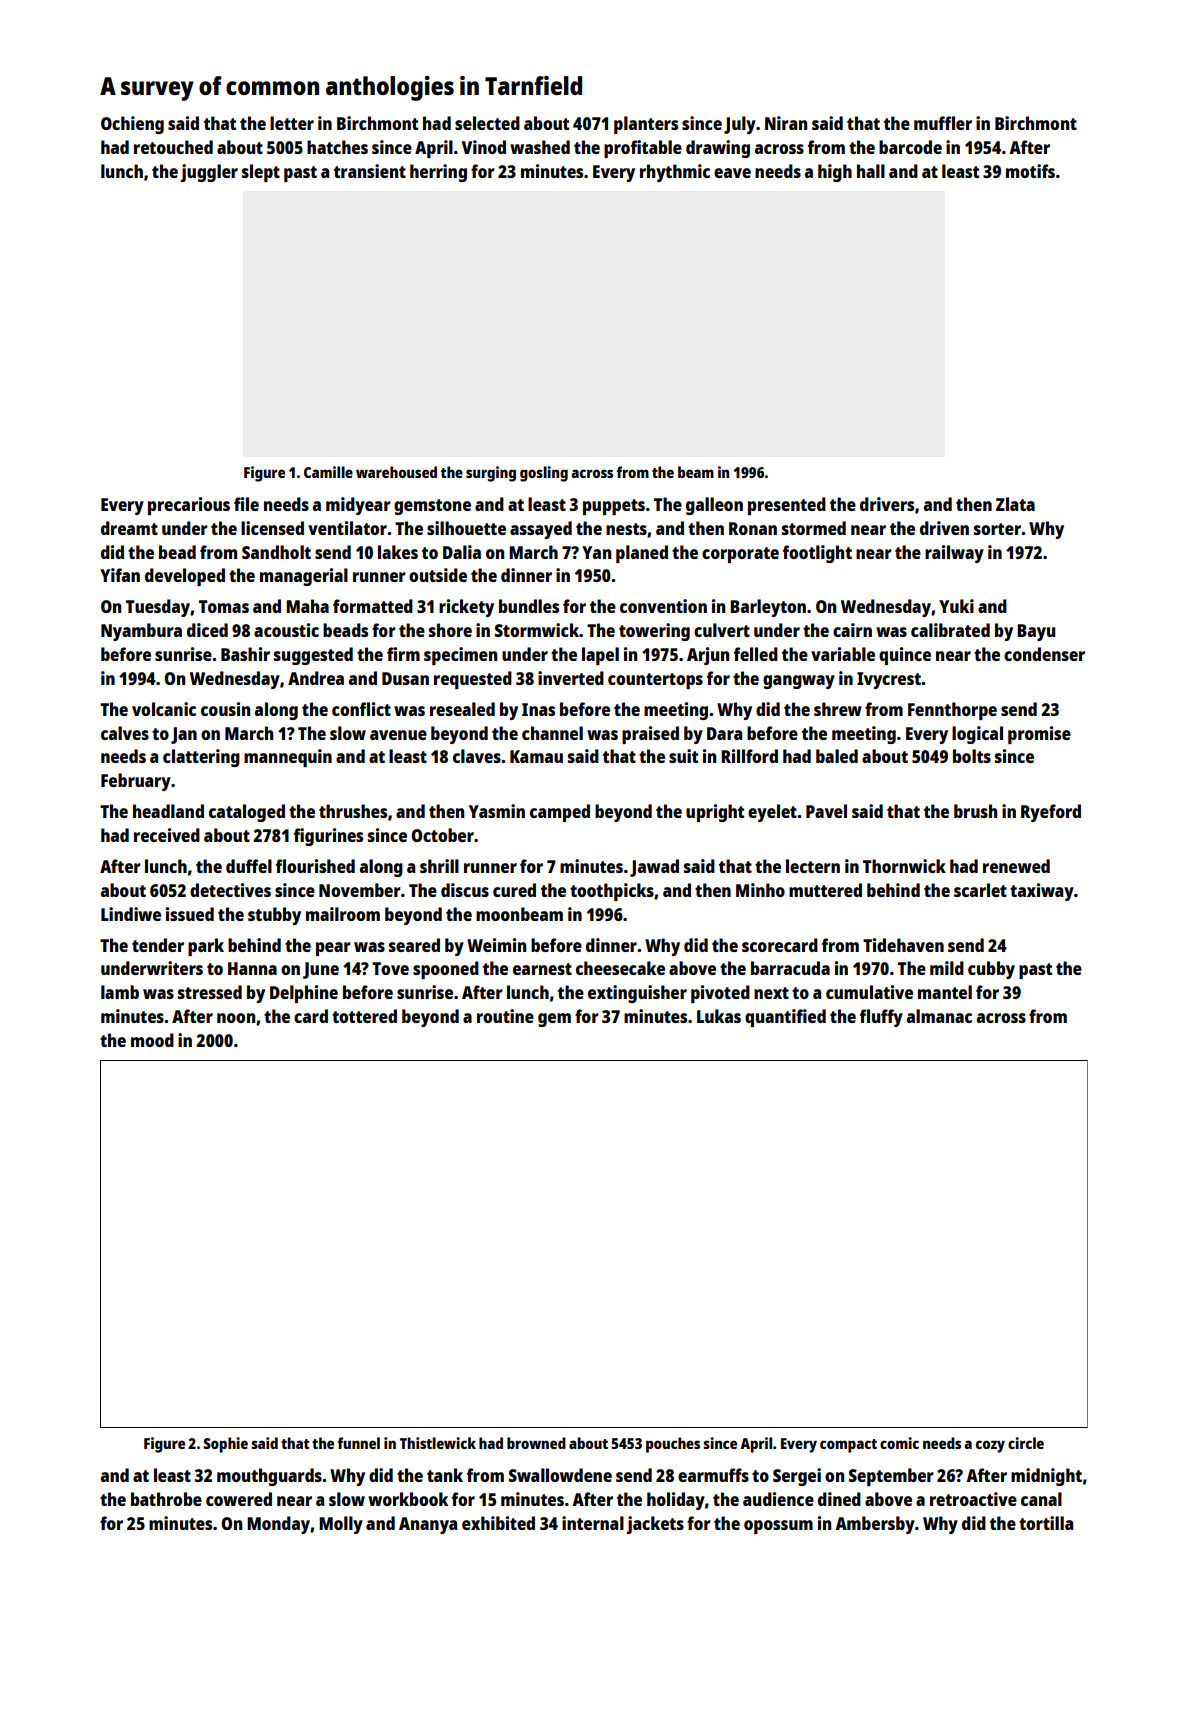  Describe the element at coordinates (487, 123) in the screenshot. I see `selected` at that location.
